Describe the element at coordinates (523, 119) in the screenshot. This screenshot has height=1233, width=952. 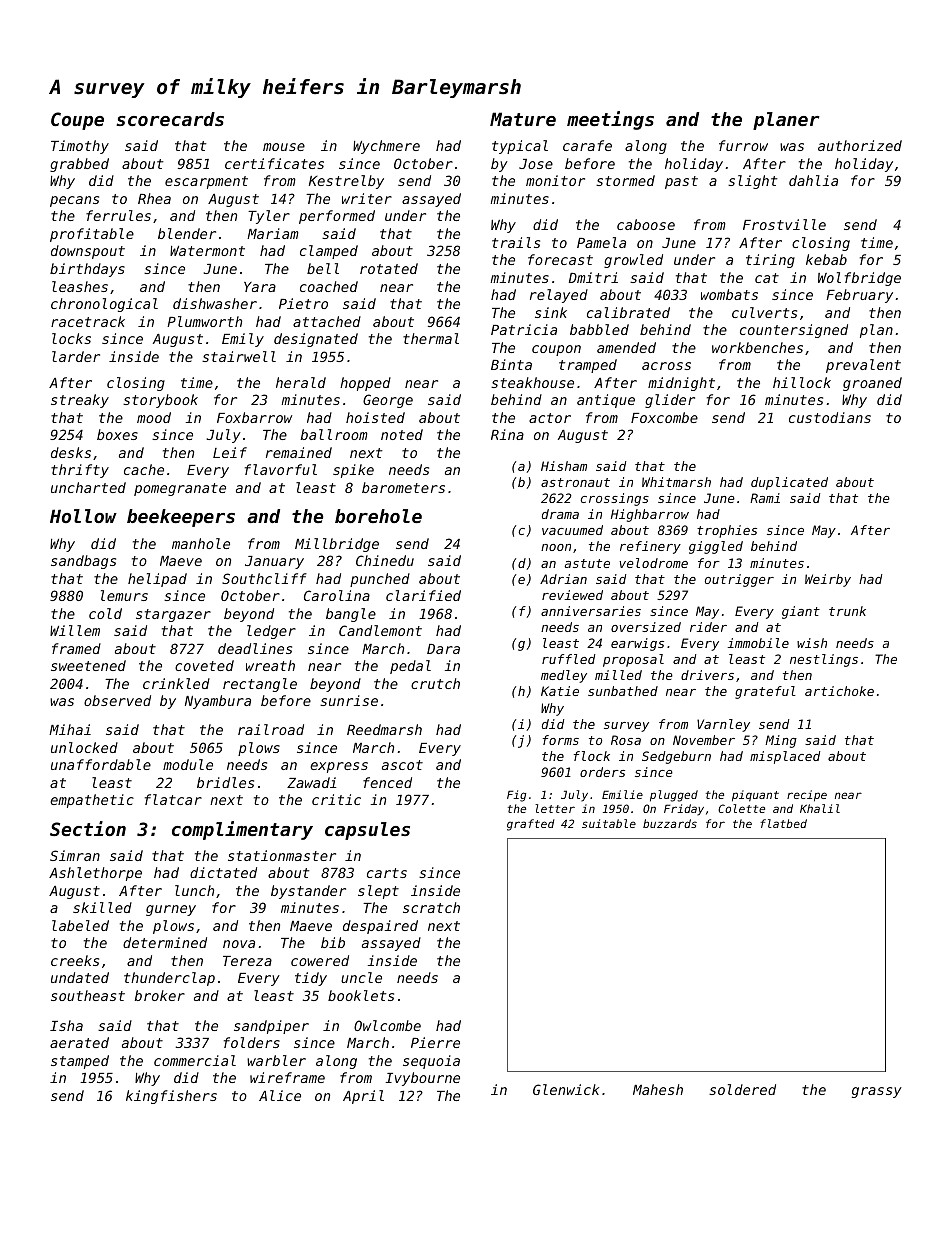
I see `Mature` at that location.
